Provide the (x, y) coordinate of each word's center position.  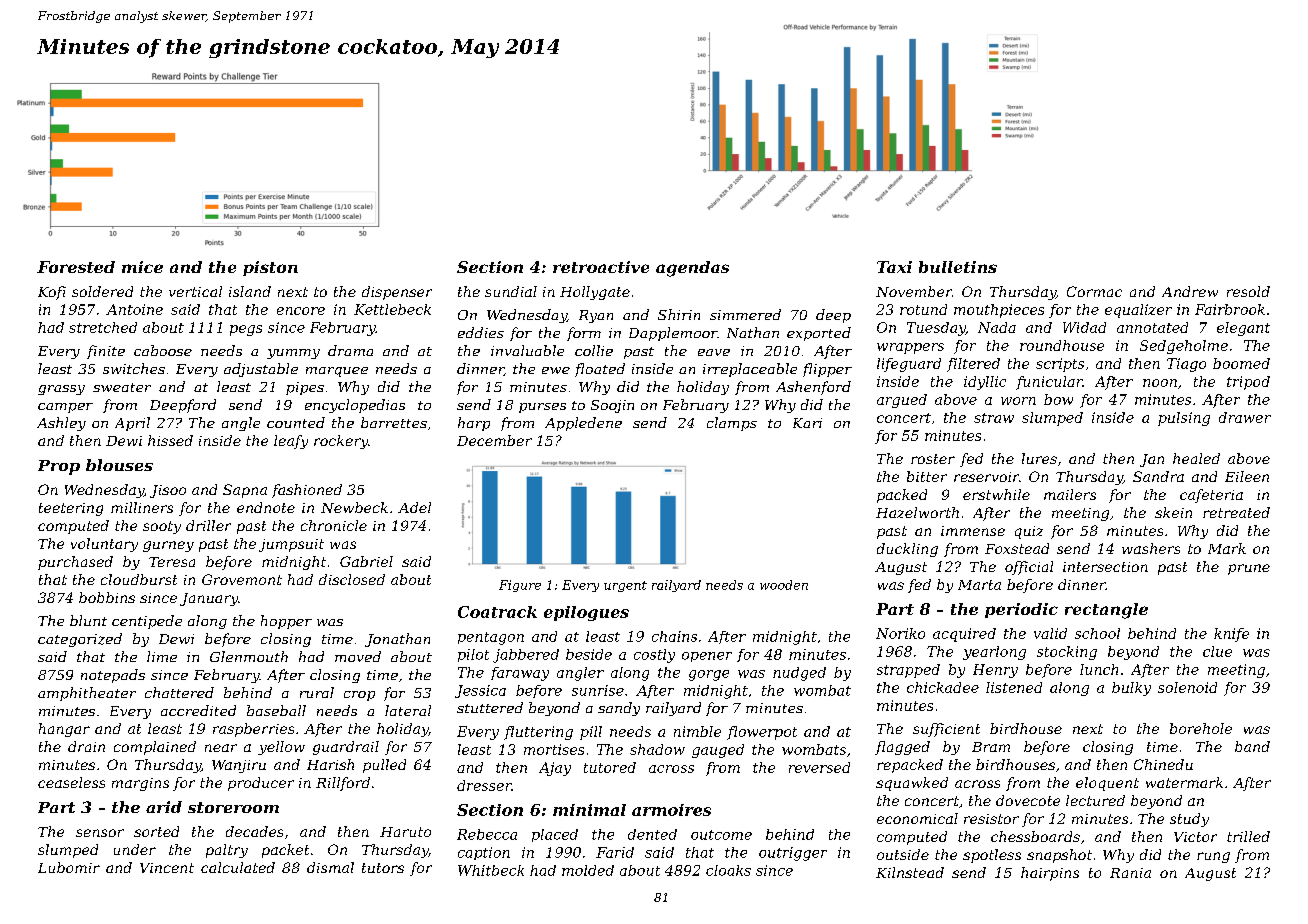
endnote (266, 507)
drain (86, 746)
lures (1039, 458)
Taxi (894, 267)
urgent (625, 586)
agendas (692, 269)
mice (142, 267)
